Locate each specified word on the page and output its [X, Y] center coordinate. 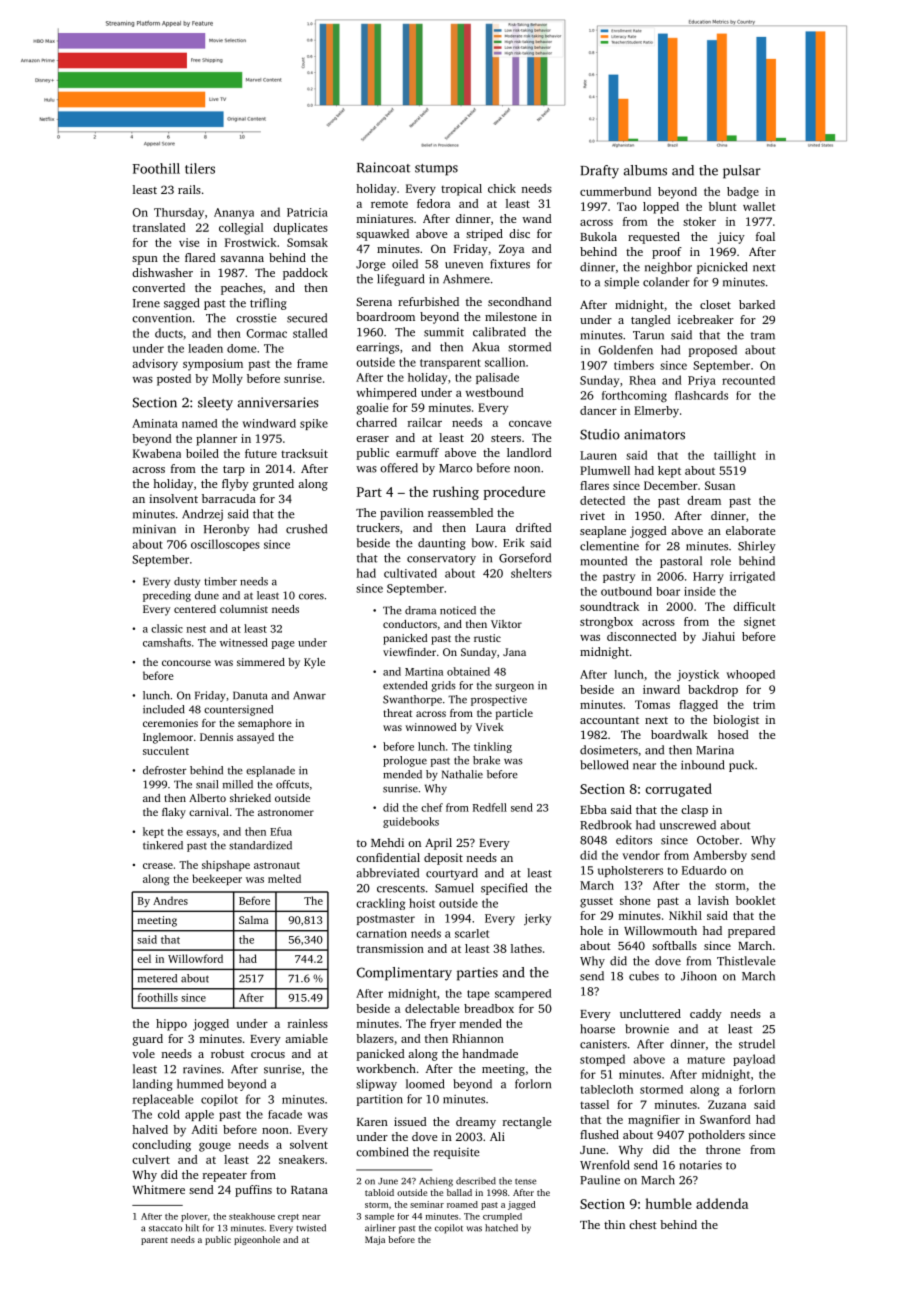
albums [645, 170]
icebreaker [706, 319]
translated [159, 227]
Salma [253, 920]
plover [194, 1217]
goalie [372, 409]
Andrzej [202, 515]
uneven [464, 265]
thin [614, 1224]
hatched [501, 1228]
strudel [757, 1044]
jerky [537, 920]
